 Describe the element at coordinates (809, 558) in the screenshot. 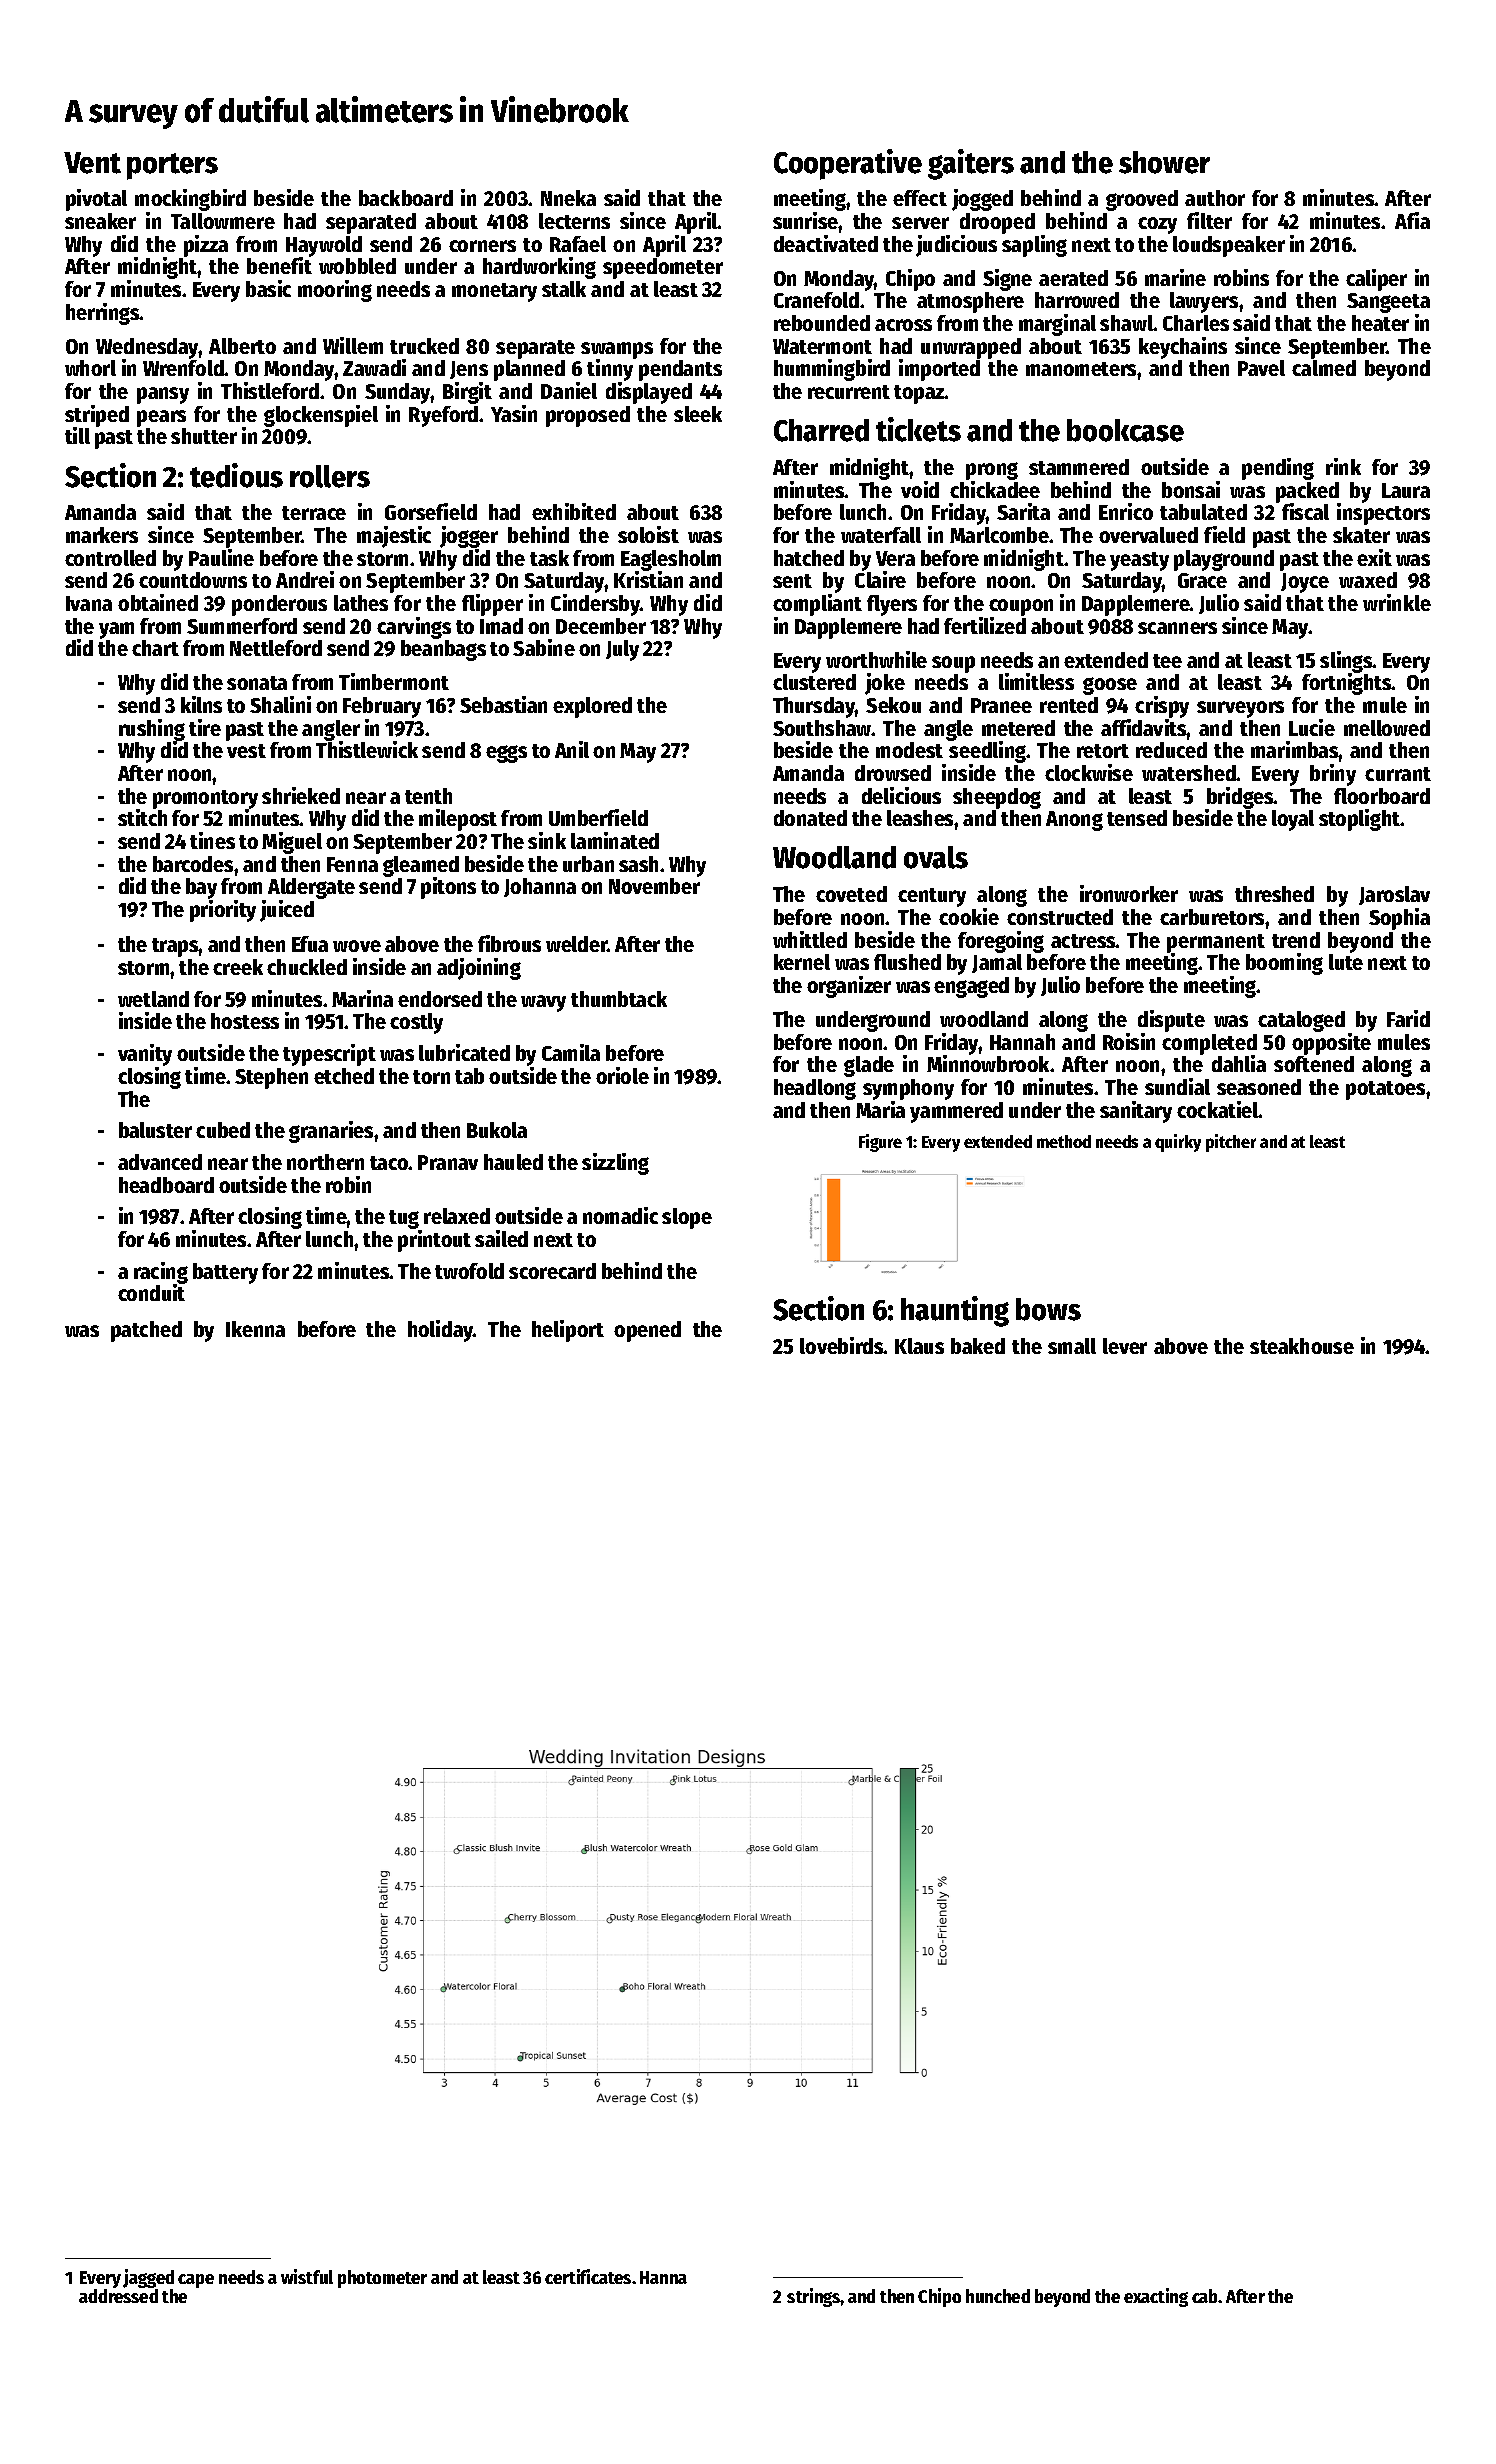

I see `hatched` at that location.
